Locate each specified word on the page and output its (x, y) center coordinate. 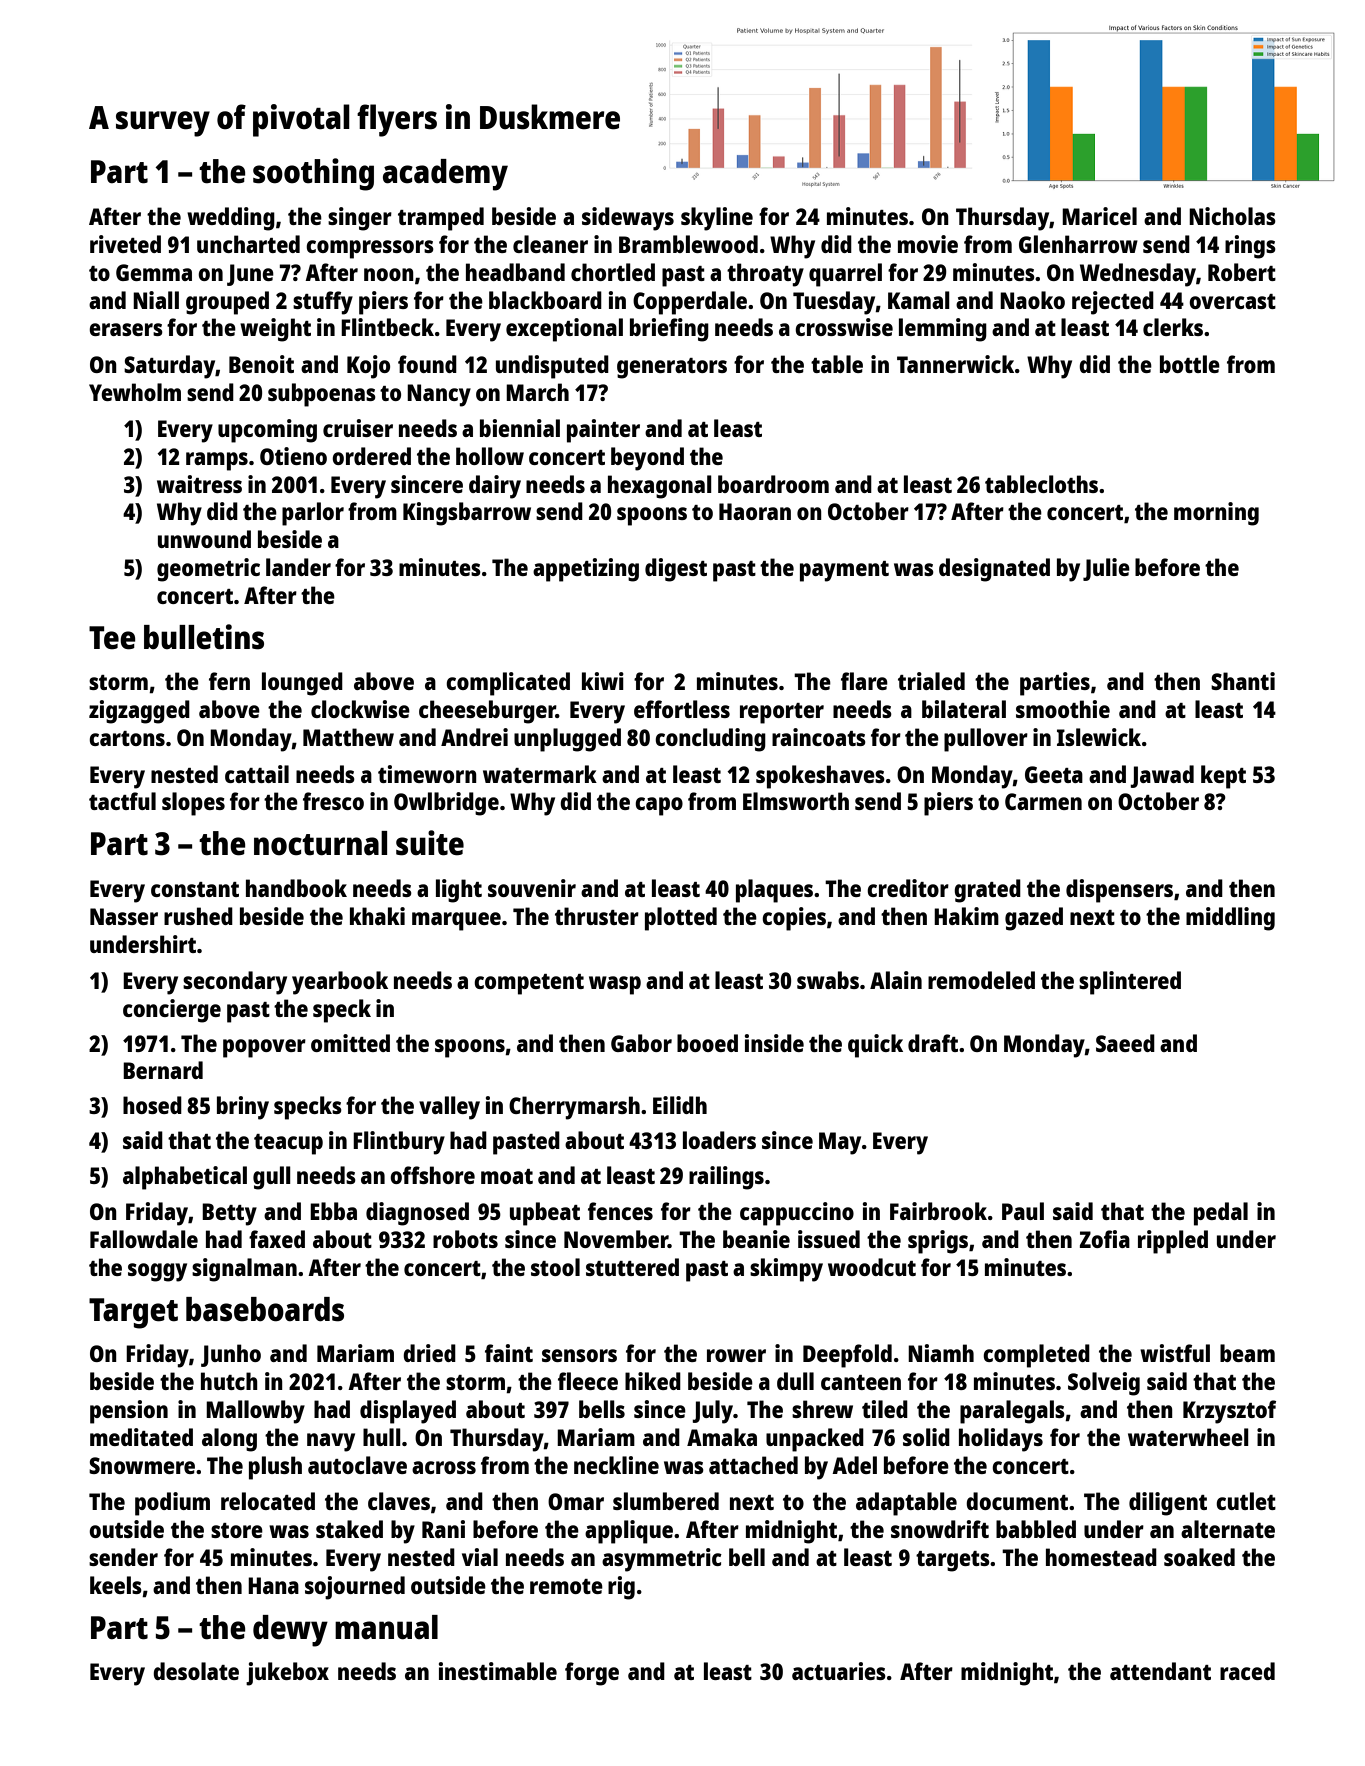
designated (994, 570)
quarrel (845, 275)
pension (129, 1412)
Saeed (1125, 1043)
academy (445, 175)
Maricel (1099, 216)
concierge (172, 1011)
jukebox (287, 1674)
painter (603, 431)
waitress (199, 484)
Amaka (722, 1437)
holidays (1001, 1440)
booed (707, 1043)
